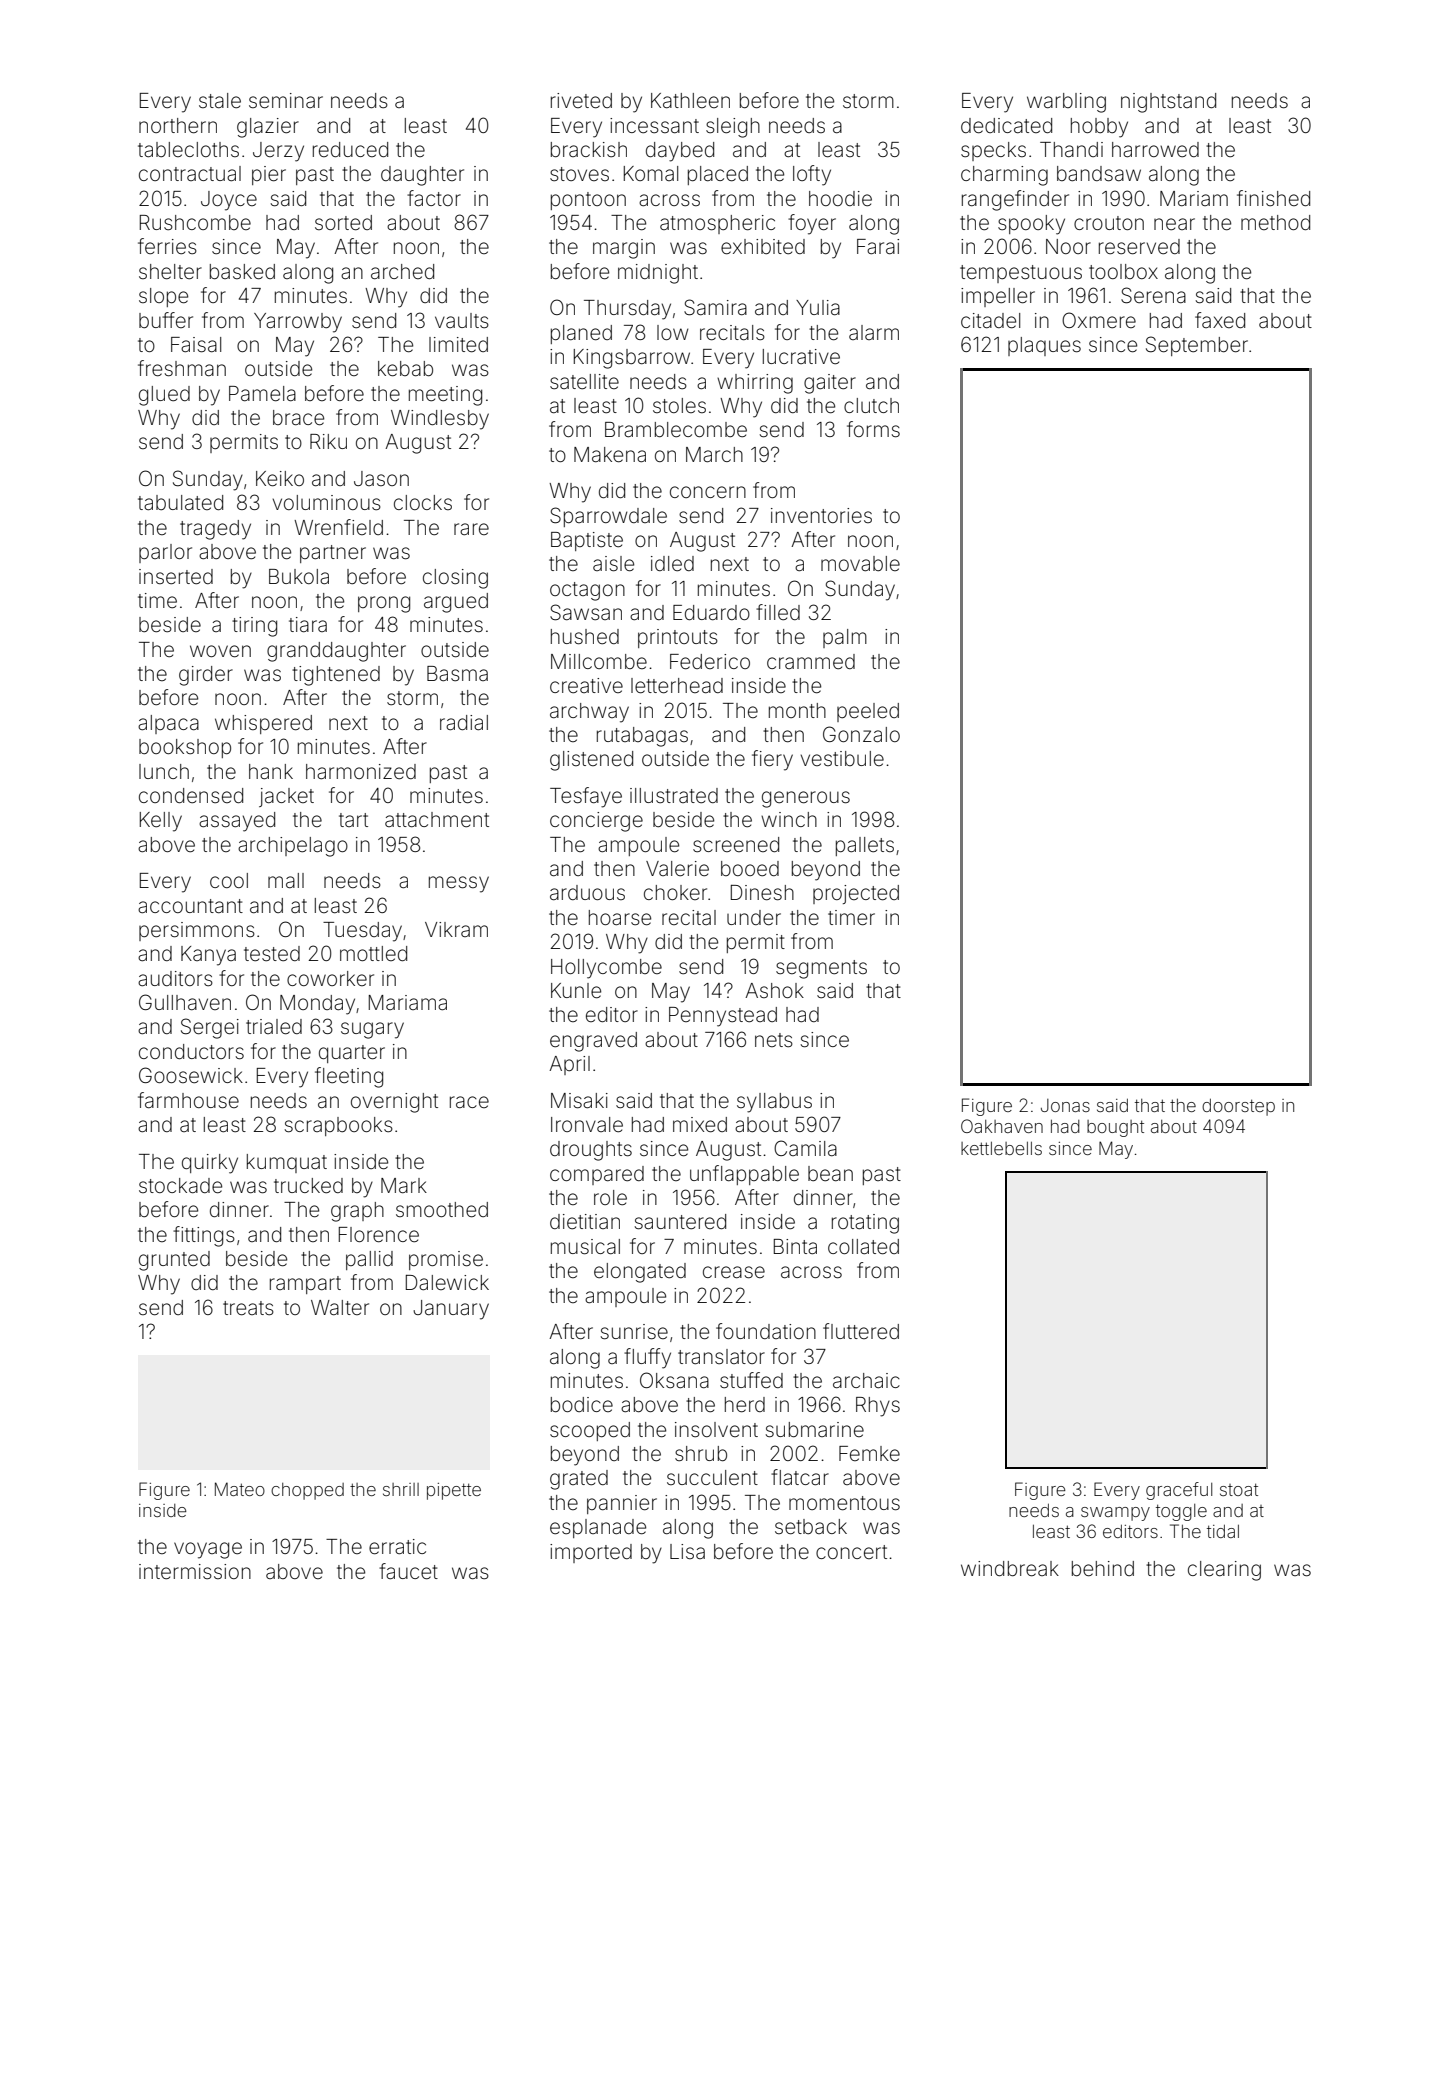  What do you see at coordinates (795, 1246) in the screenshot?
I see `Binta` at bounding box center [795, 1246].
